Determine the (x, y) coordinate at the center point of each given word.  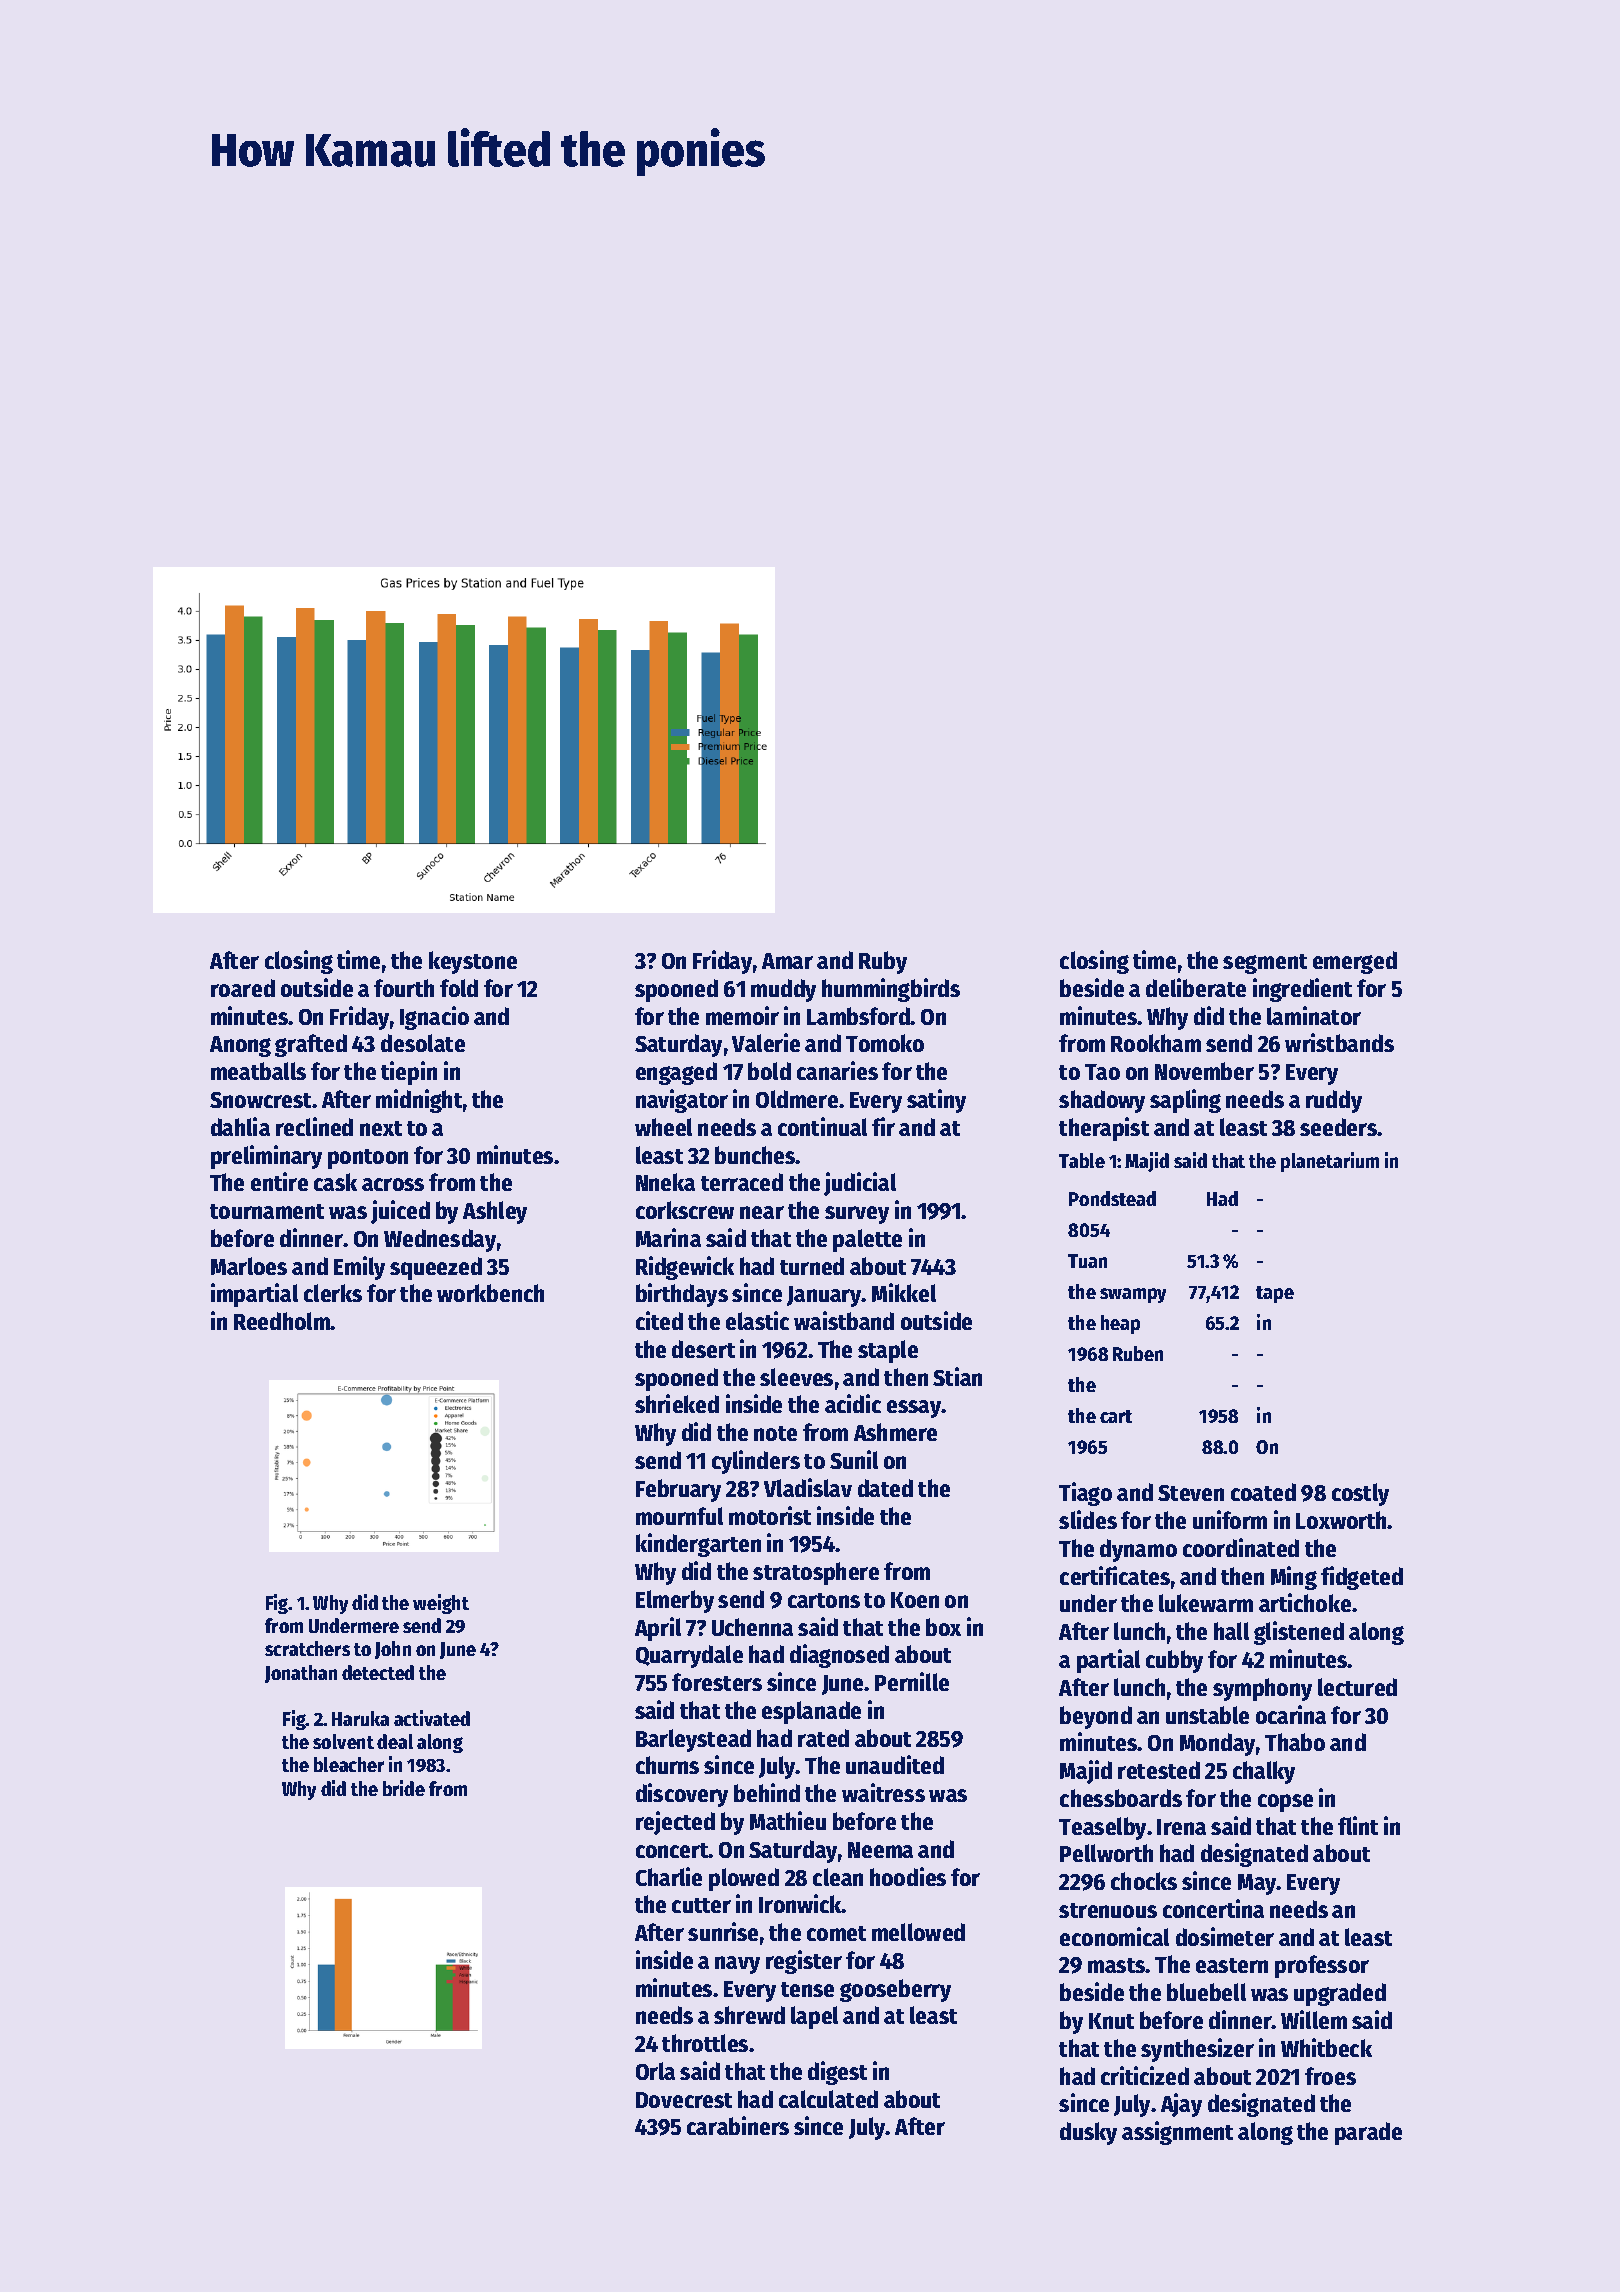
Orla (655, 2071)
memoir (742, 1015)
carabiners (738, 2125)
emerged (1355, 962)
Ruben (1138, 1353)
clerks (333, 1293)
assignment (1177, 2133)
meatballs (258, 1071)
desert (703, 1349)
